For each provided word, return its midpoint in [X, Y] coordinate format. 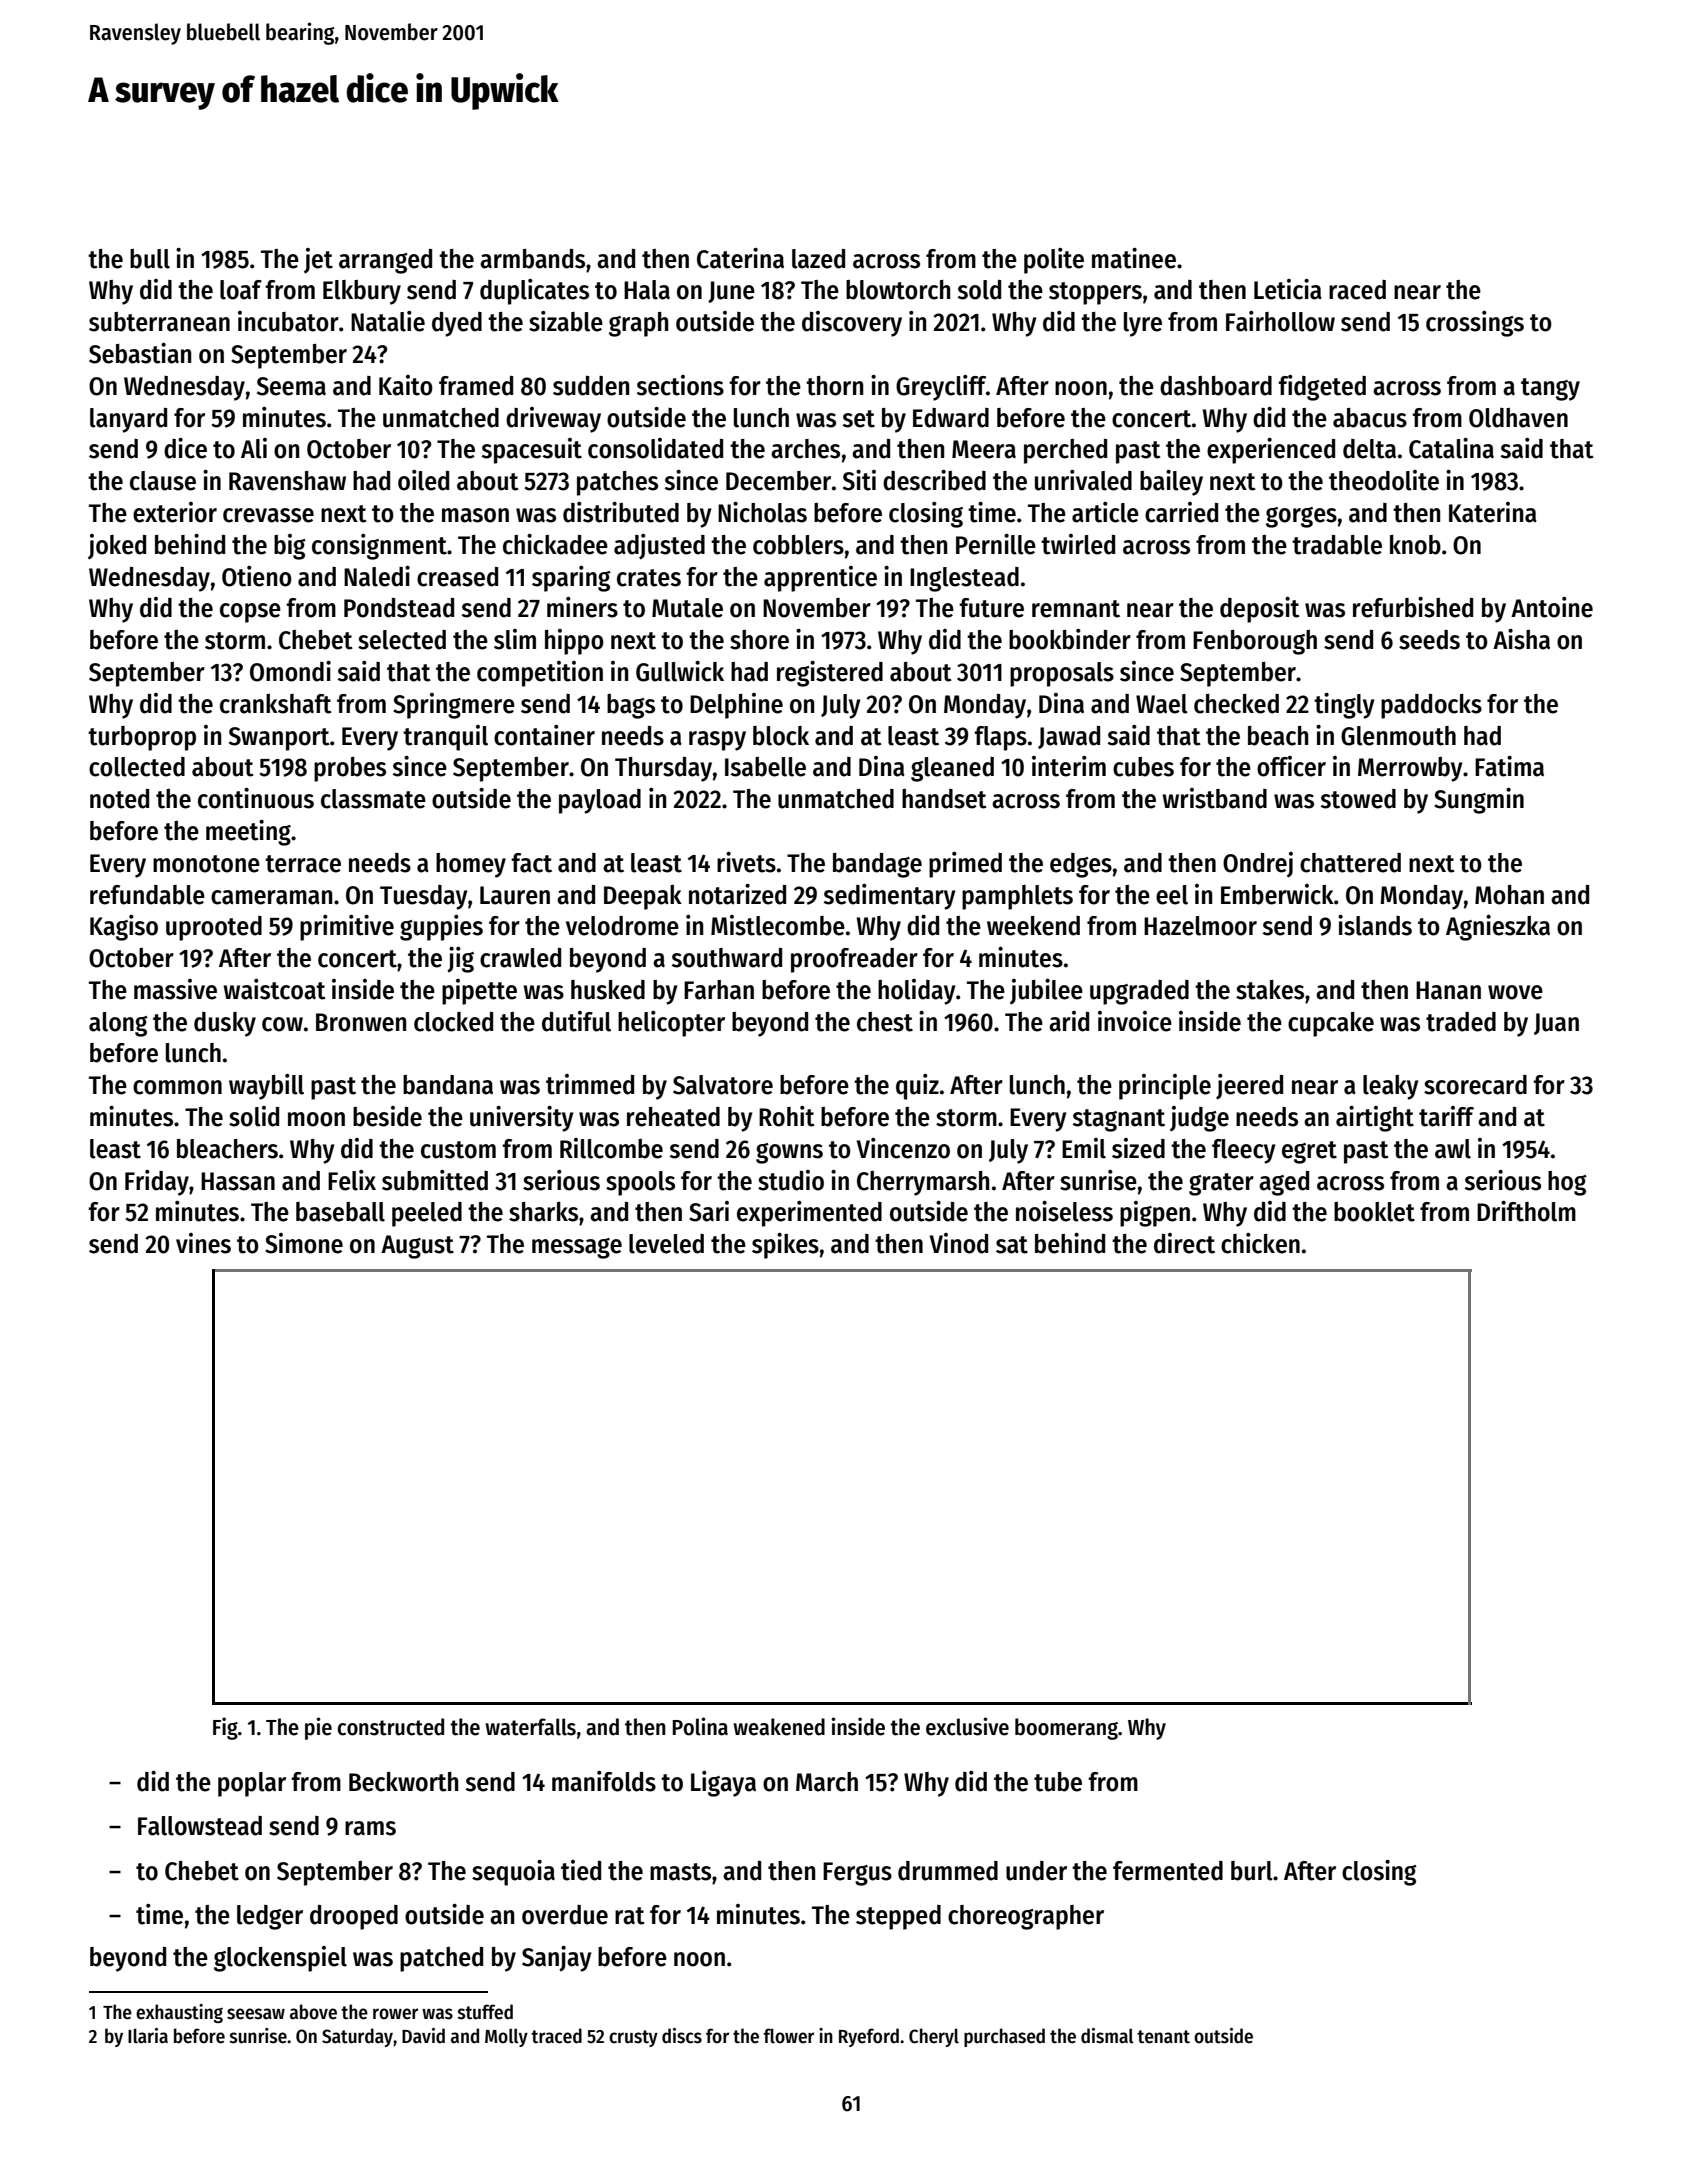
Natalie [388, 321]
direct [1184, 1243]
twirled [1078, 544]
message [577, 1248]
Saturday [357, 2037]
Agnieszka [1498, 928]
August [417, 1247]
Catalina [1451, 448]
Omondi [290, 671]
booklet [1374, 1212]
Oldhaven [1518, 418]
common [177, 1087]
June [731, 292]
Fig [225, 1728]
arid [1069, 1021]
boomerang [1066, 1729]
